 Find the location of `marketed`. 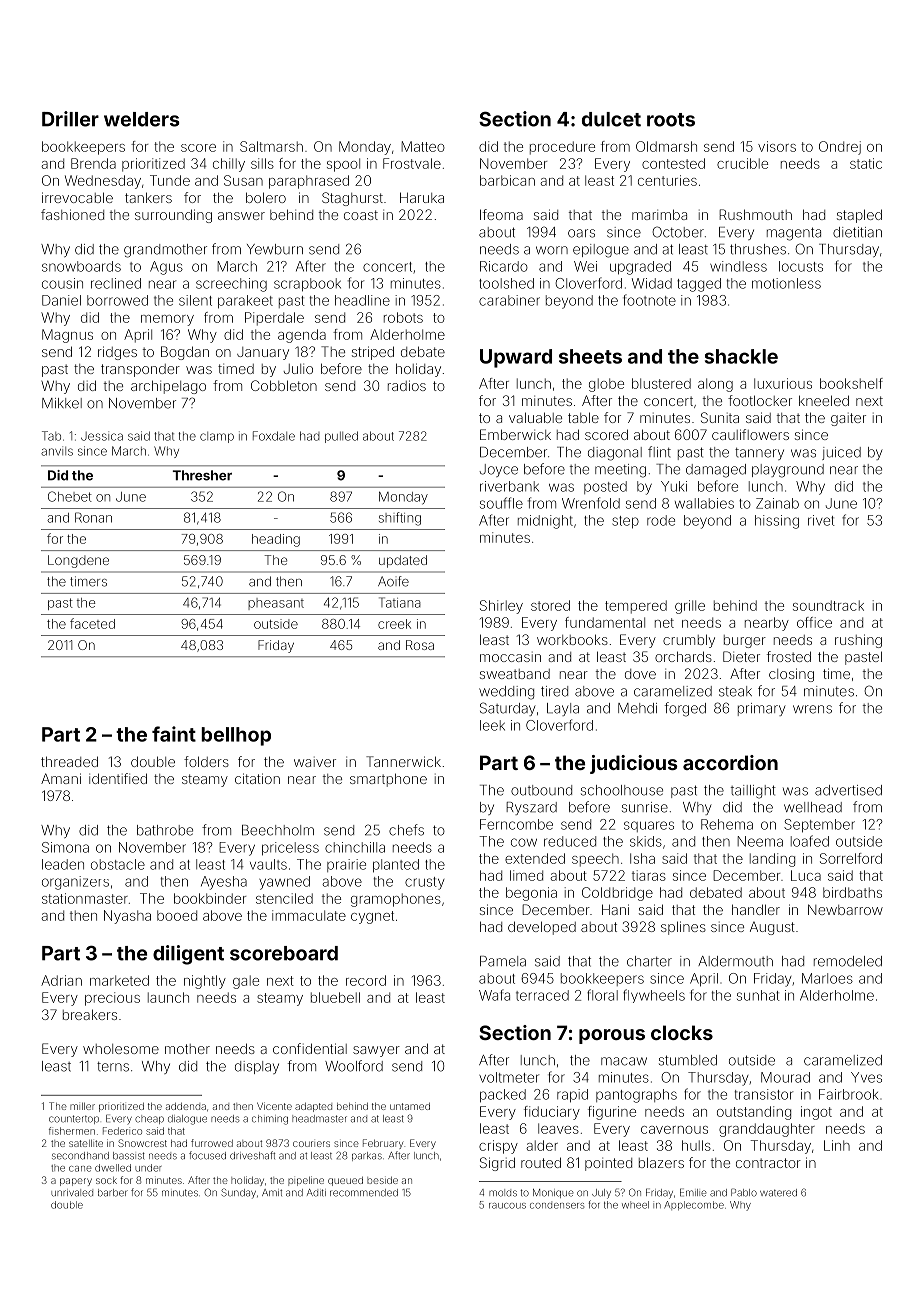

marketed is located at coordinates (119, 980).
